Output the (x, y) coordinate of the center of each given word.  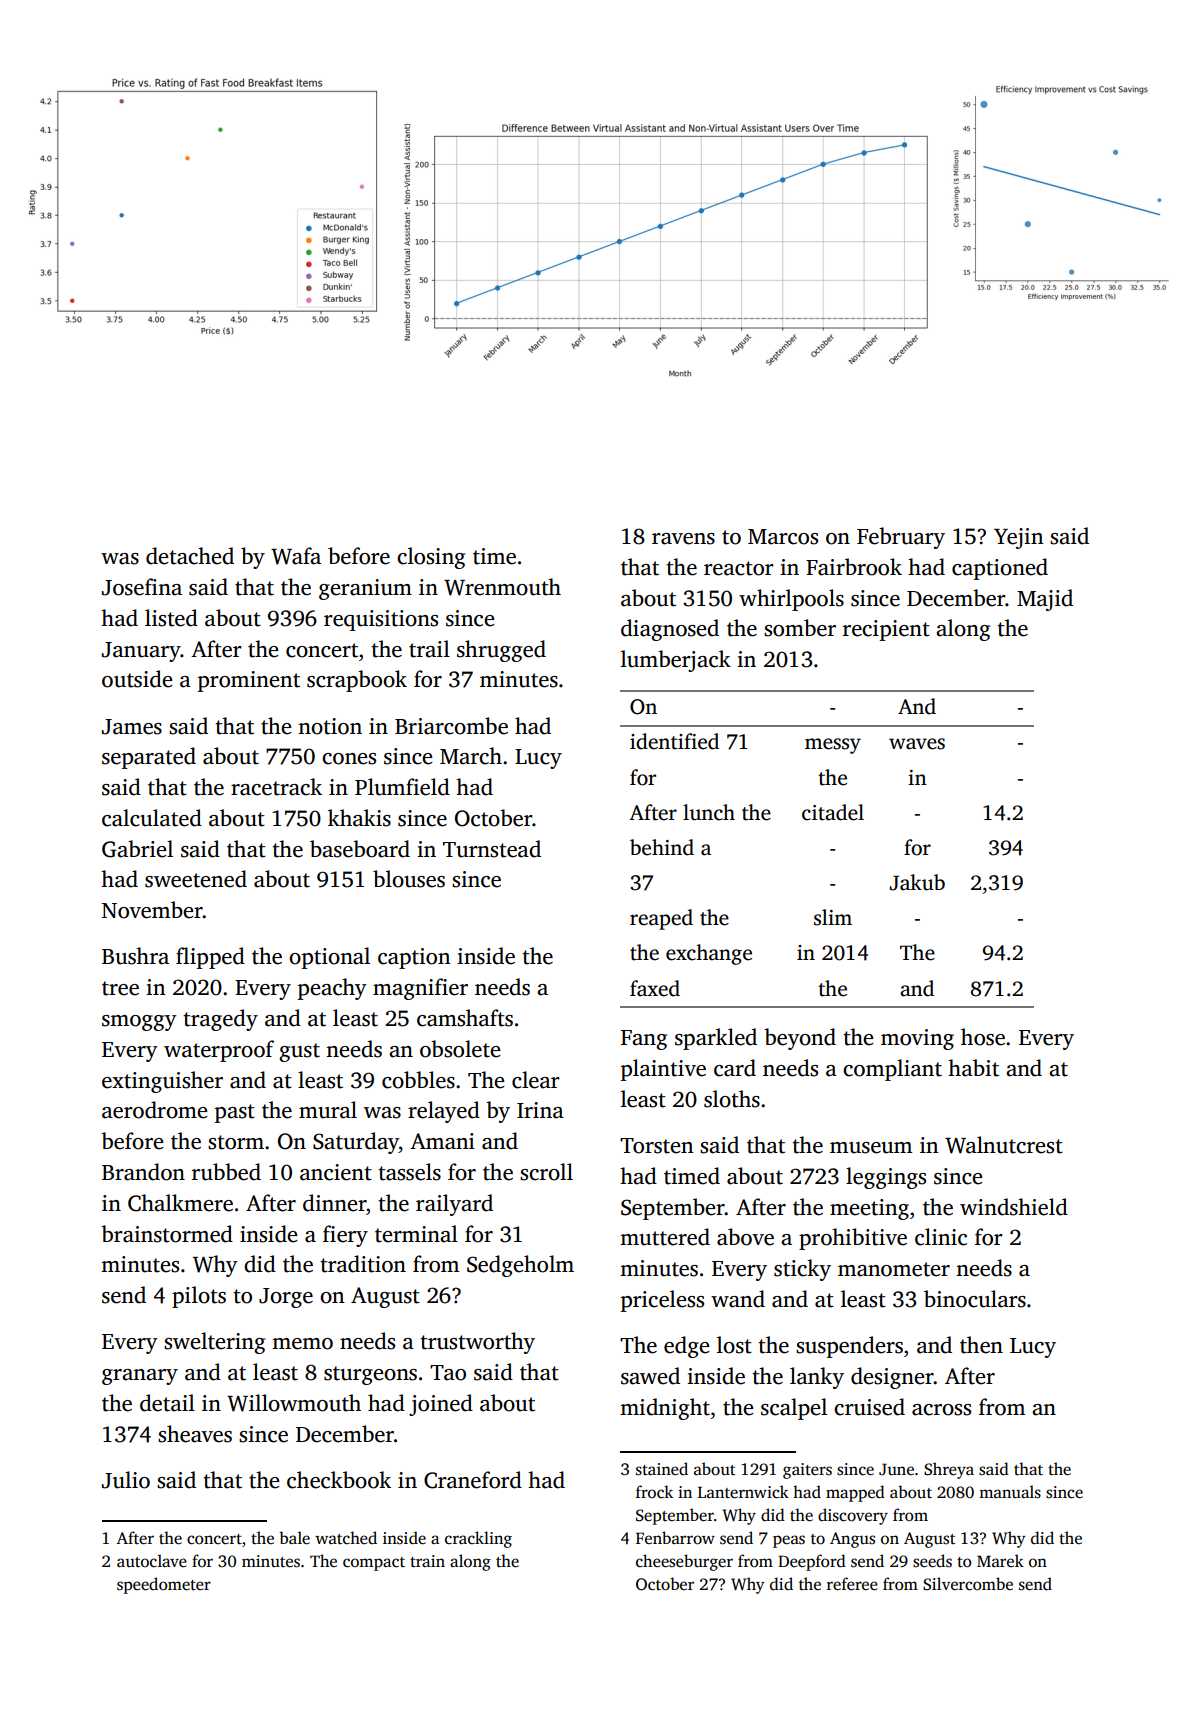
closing (431, 558)
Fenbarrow (675, 1538)
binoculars (975, 1299)
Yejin (1019, 538)
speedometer (164, 1585)
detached (190, 556)
